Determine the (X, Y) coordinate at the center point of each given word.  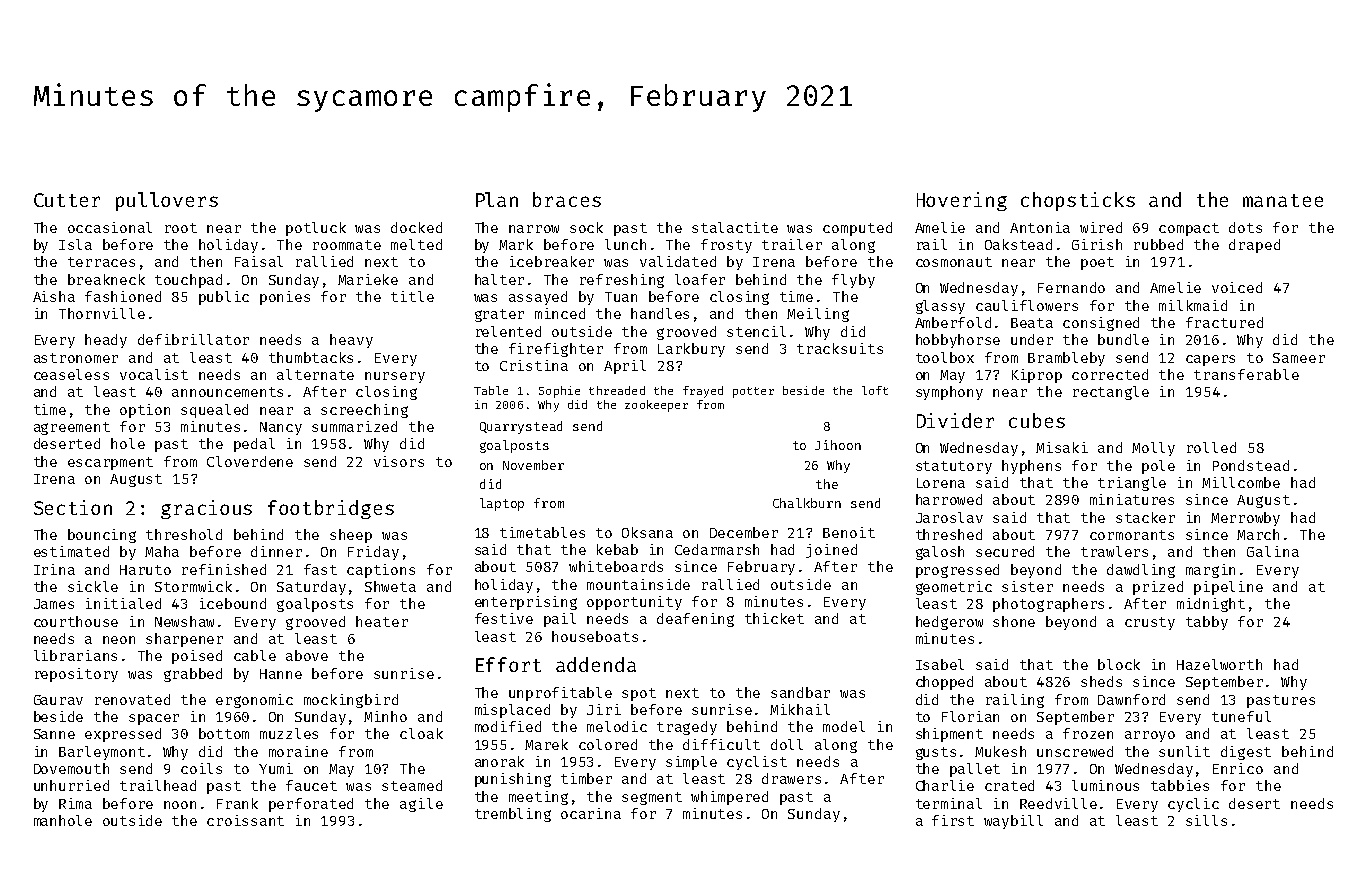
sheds (1101, 681)
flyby (853, 281)
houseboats (595, 636)
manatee (1283, 200)
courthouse (76, 621)
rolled (1211, 447)
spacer (154, 719)
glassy (940, 307)
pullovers (167, 201)
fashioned (123, 296)
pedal (254, 445)
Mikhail (800, 709)
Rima (75, 803)
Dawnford (1131, 699)
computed (857, 229)
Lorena (941, 483)
